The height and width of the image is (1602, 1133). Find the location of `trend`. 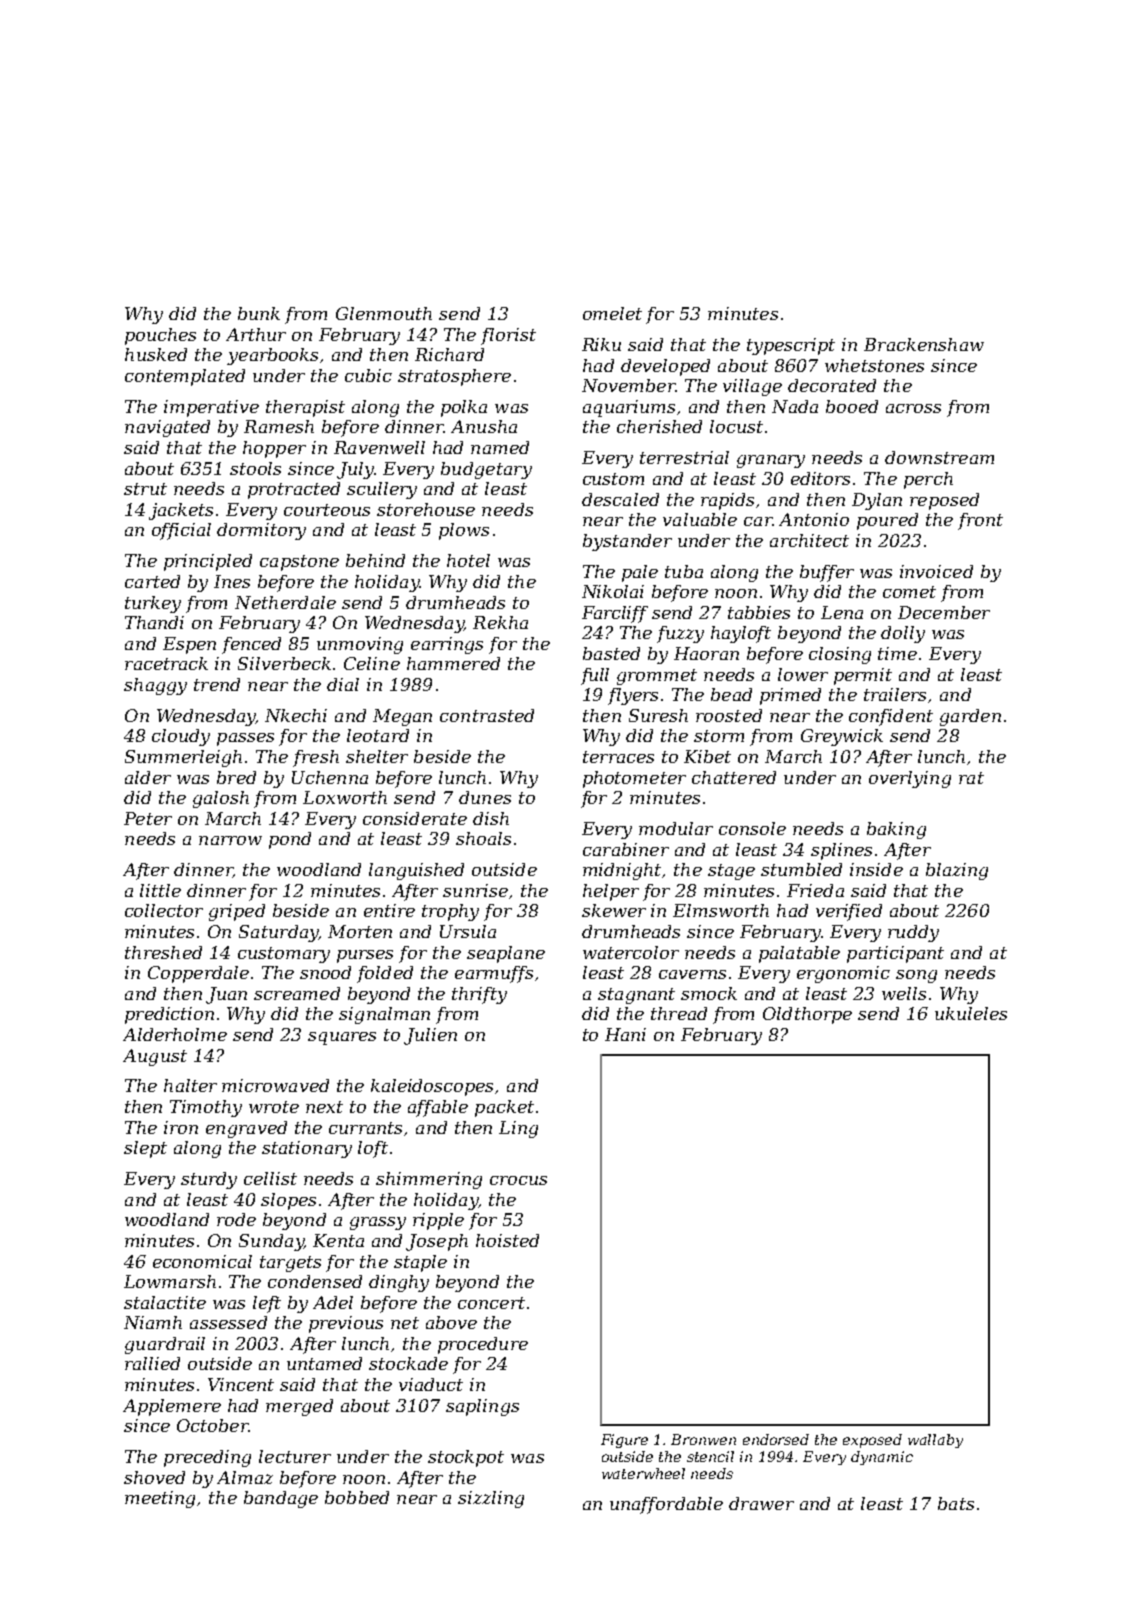

trend is located at coordinates (217, 684).
